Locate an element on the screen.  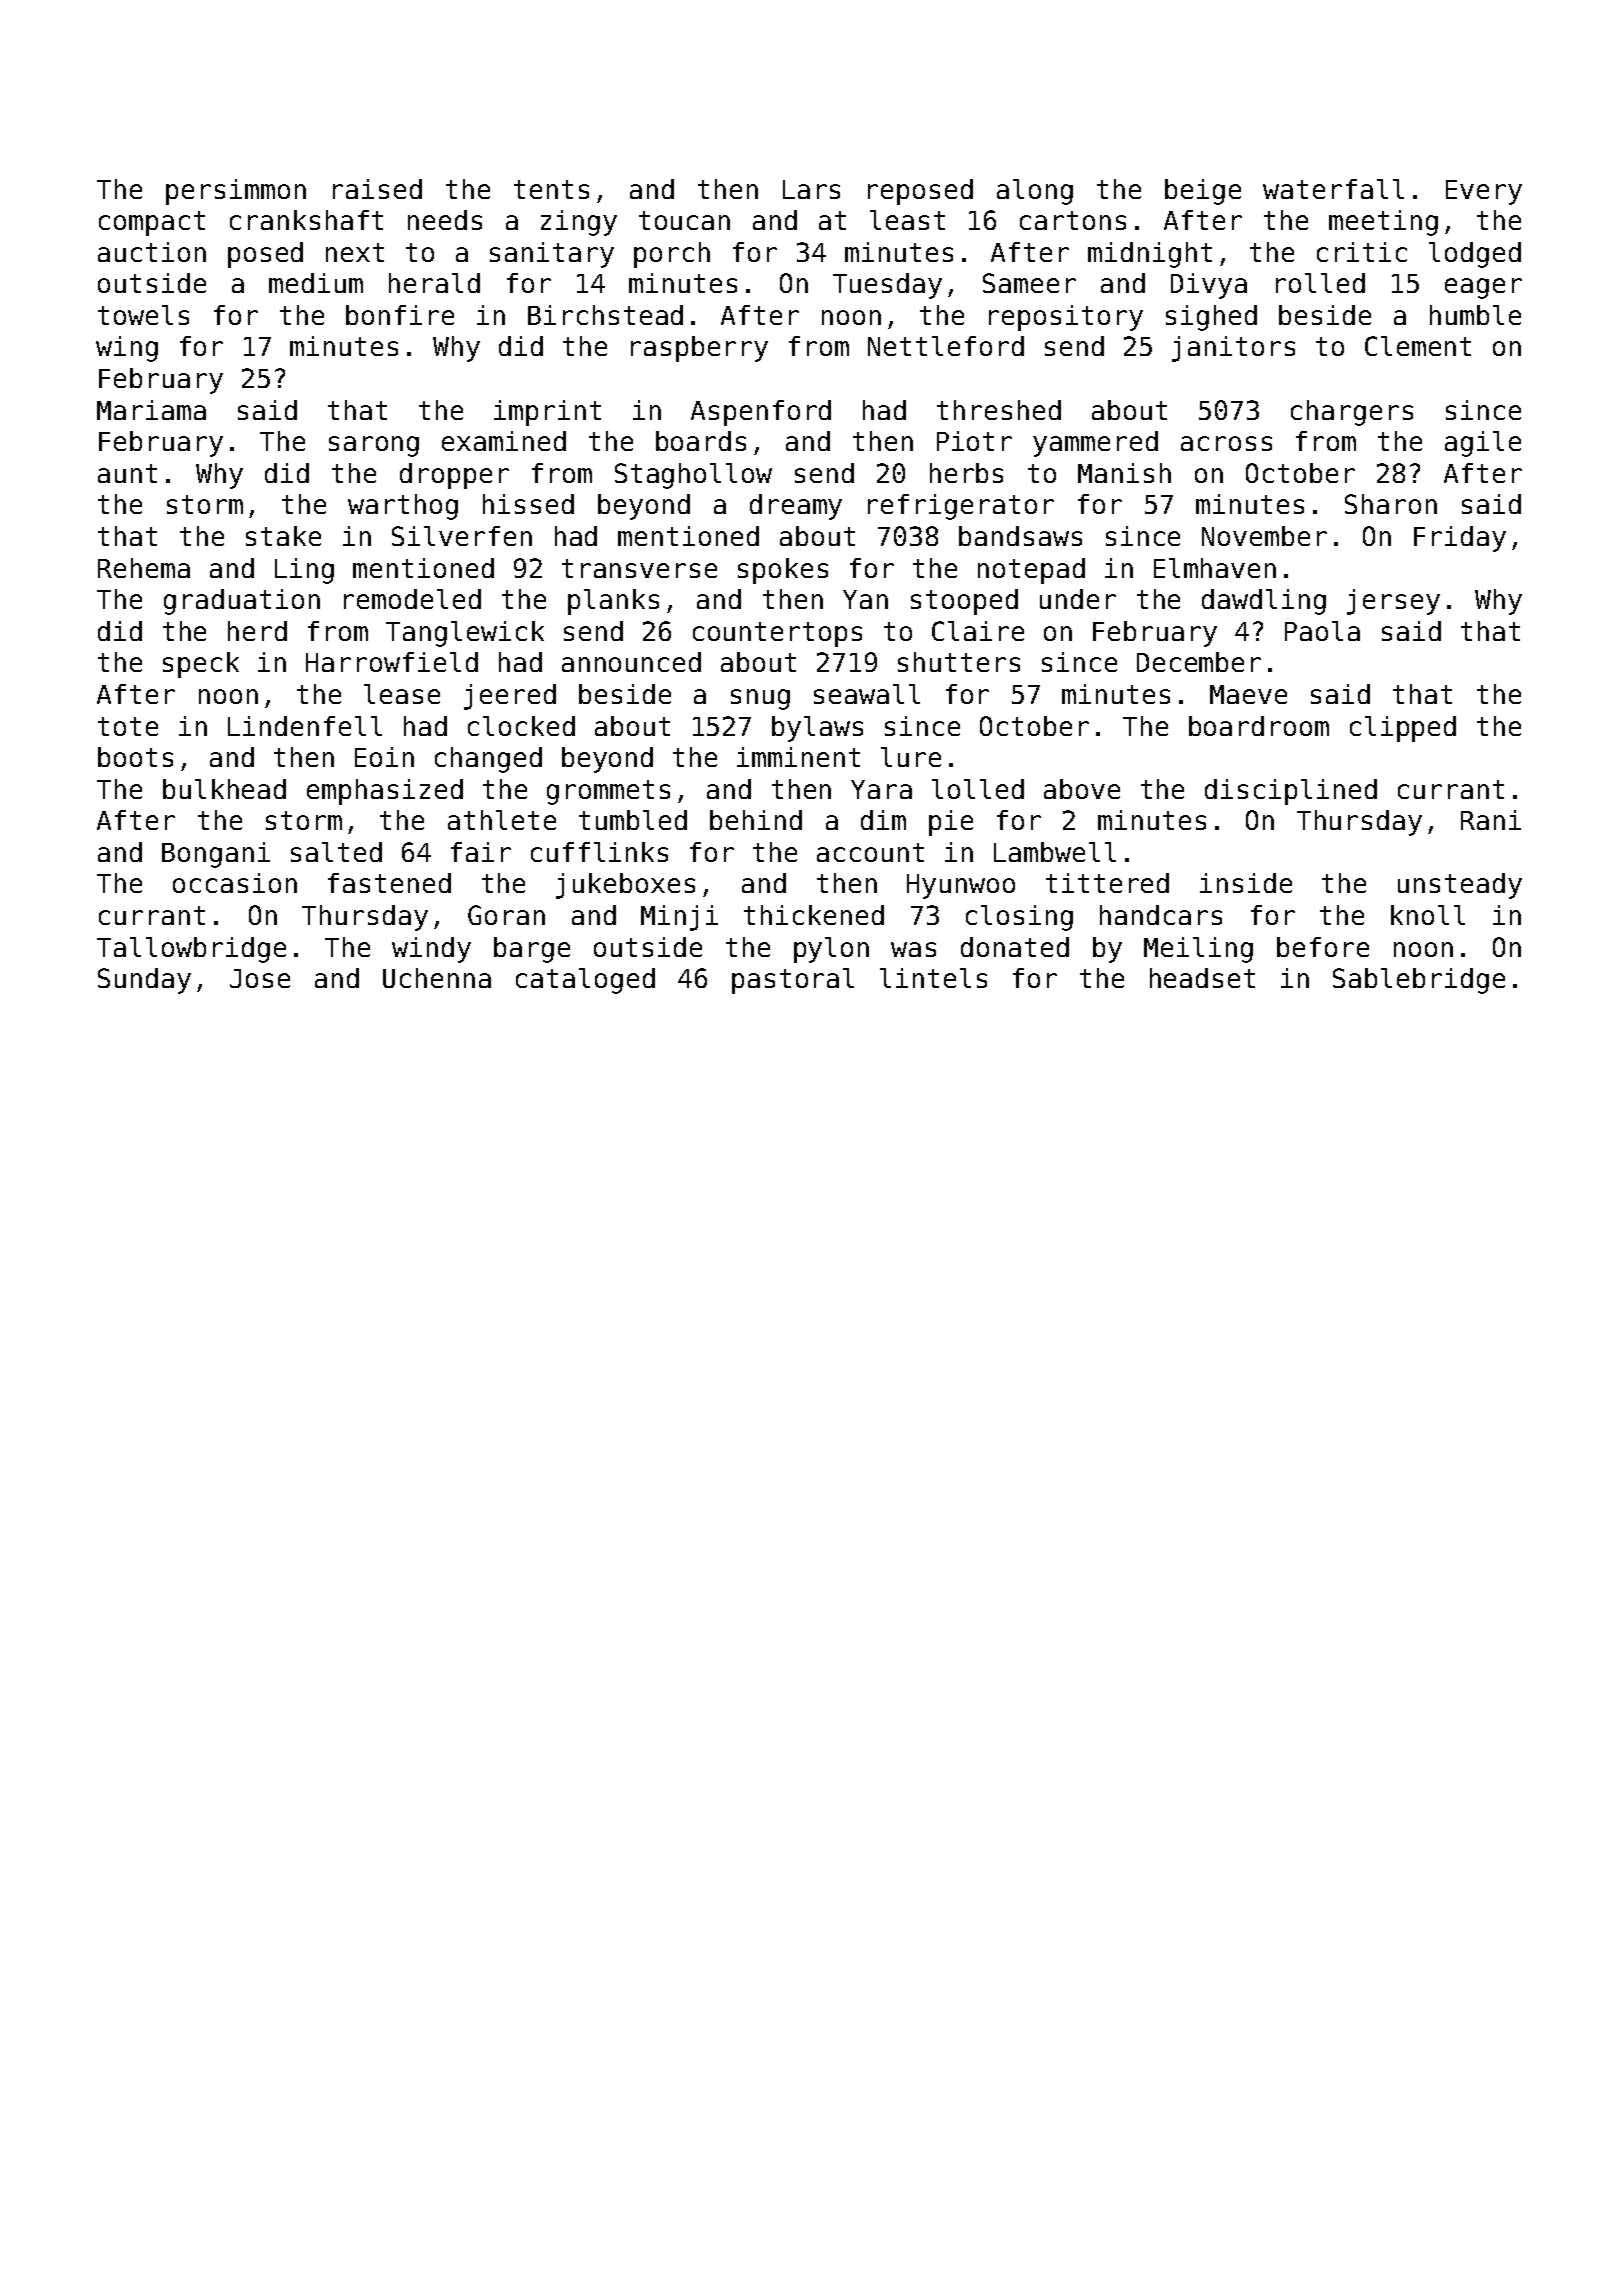
lodged is located at coordinates (1475, 255).
